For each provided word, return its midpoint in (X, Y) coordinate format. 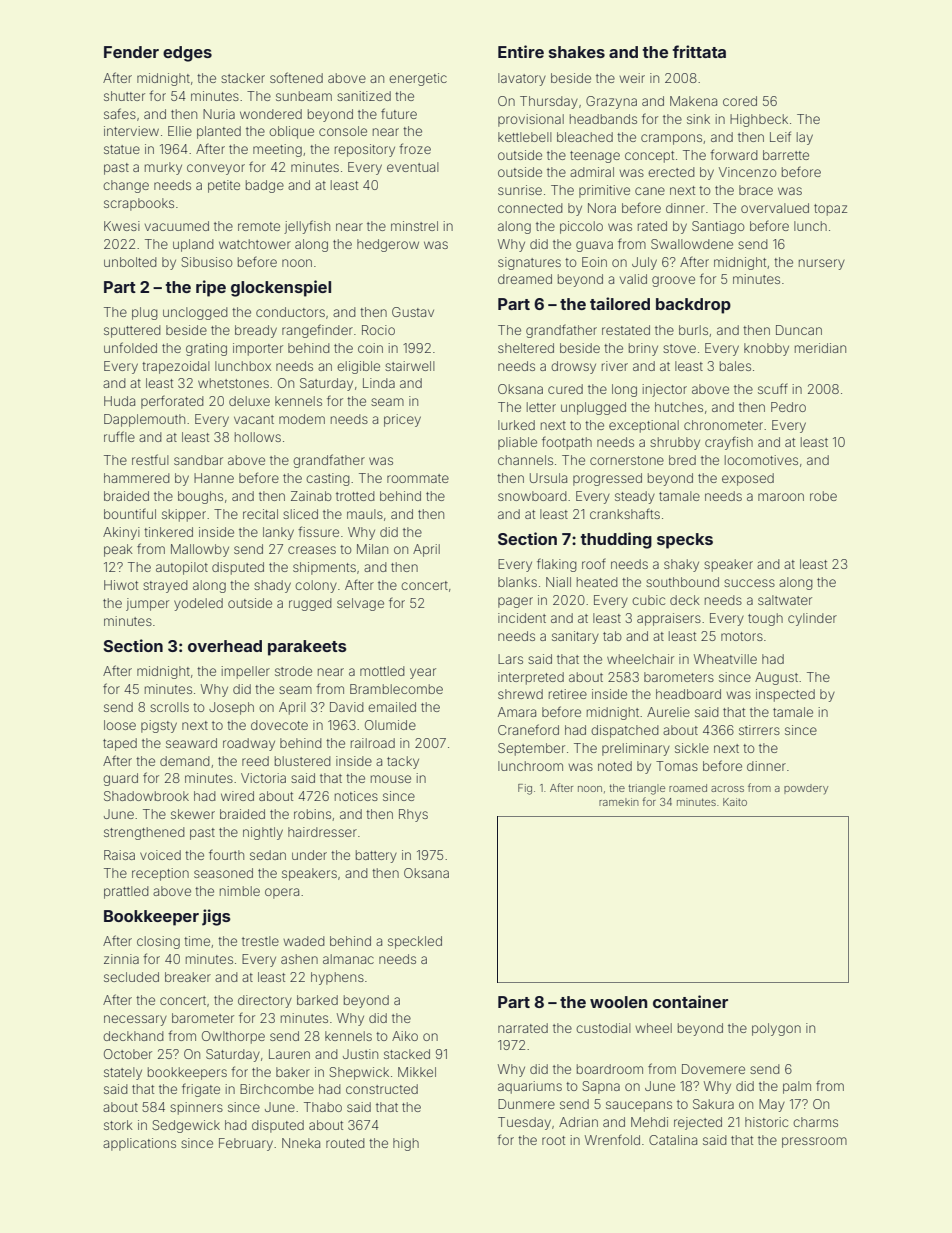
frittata (699, 51)
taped (120, 744)
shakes (577, 52)
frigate (201, 1090)
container (690, 1001)
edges (187, 54)
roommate (418, 478)
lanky (278, 533)
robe (823, 496)
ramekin (619, 802)
